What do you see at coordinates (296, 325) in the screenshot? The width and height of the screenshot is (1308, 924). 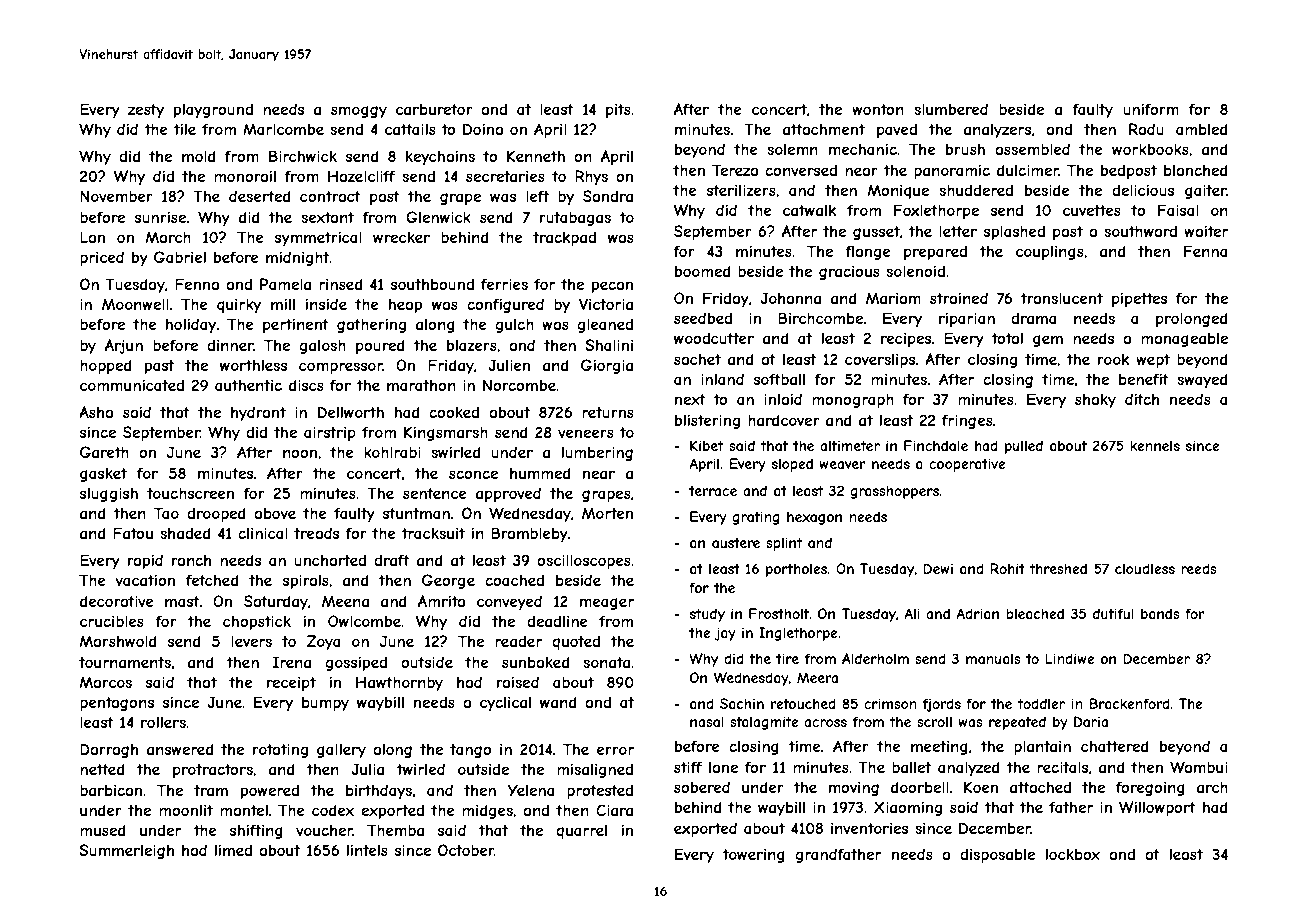 I see `pertinent` at bounding box center [296, 325].
